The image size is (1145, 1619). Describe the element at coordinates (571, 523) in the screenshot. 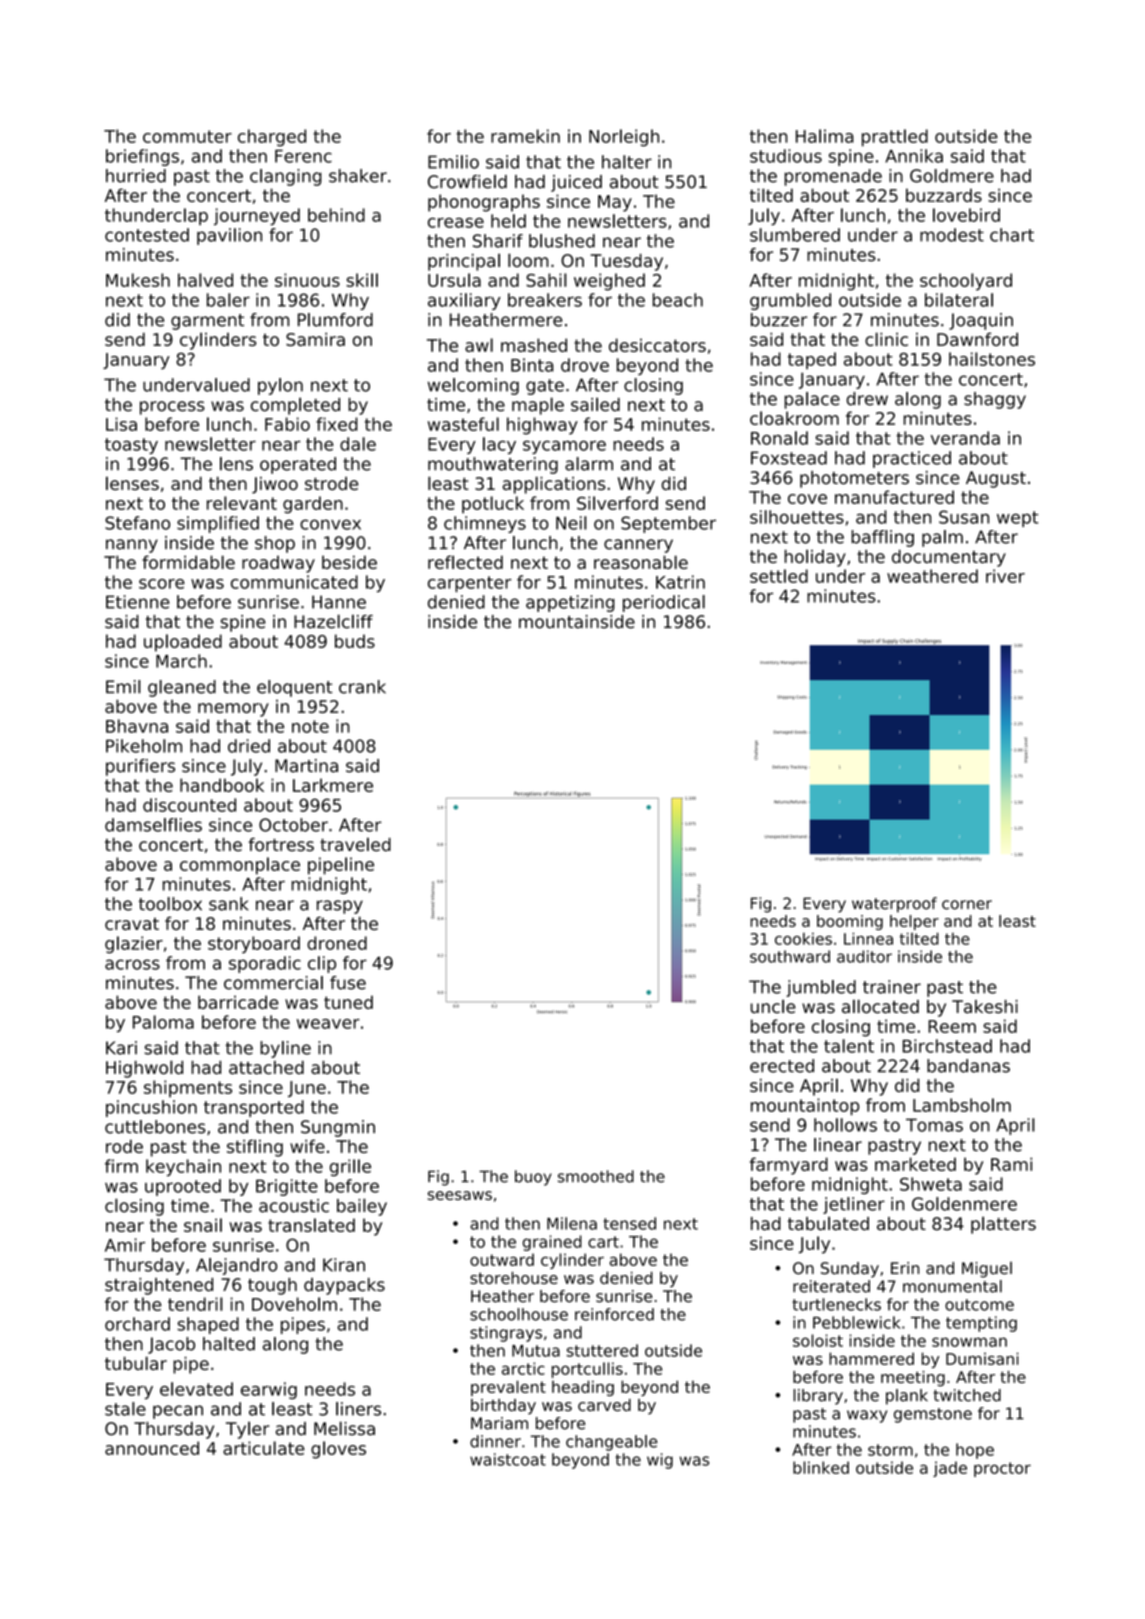

I see `Neil` at that location.
